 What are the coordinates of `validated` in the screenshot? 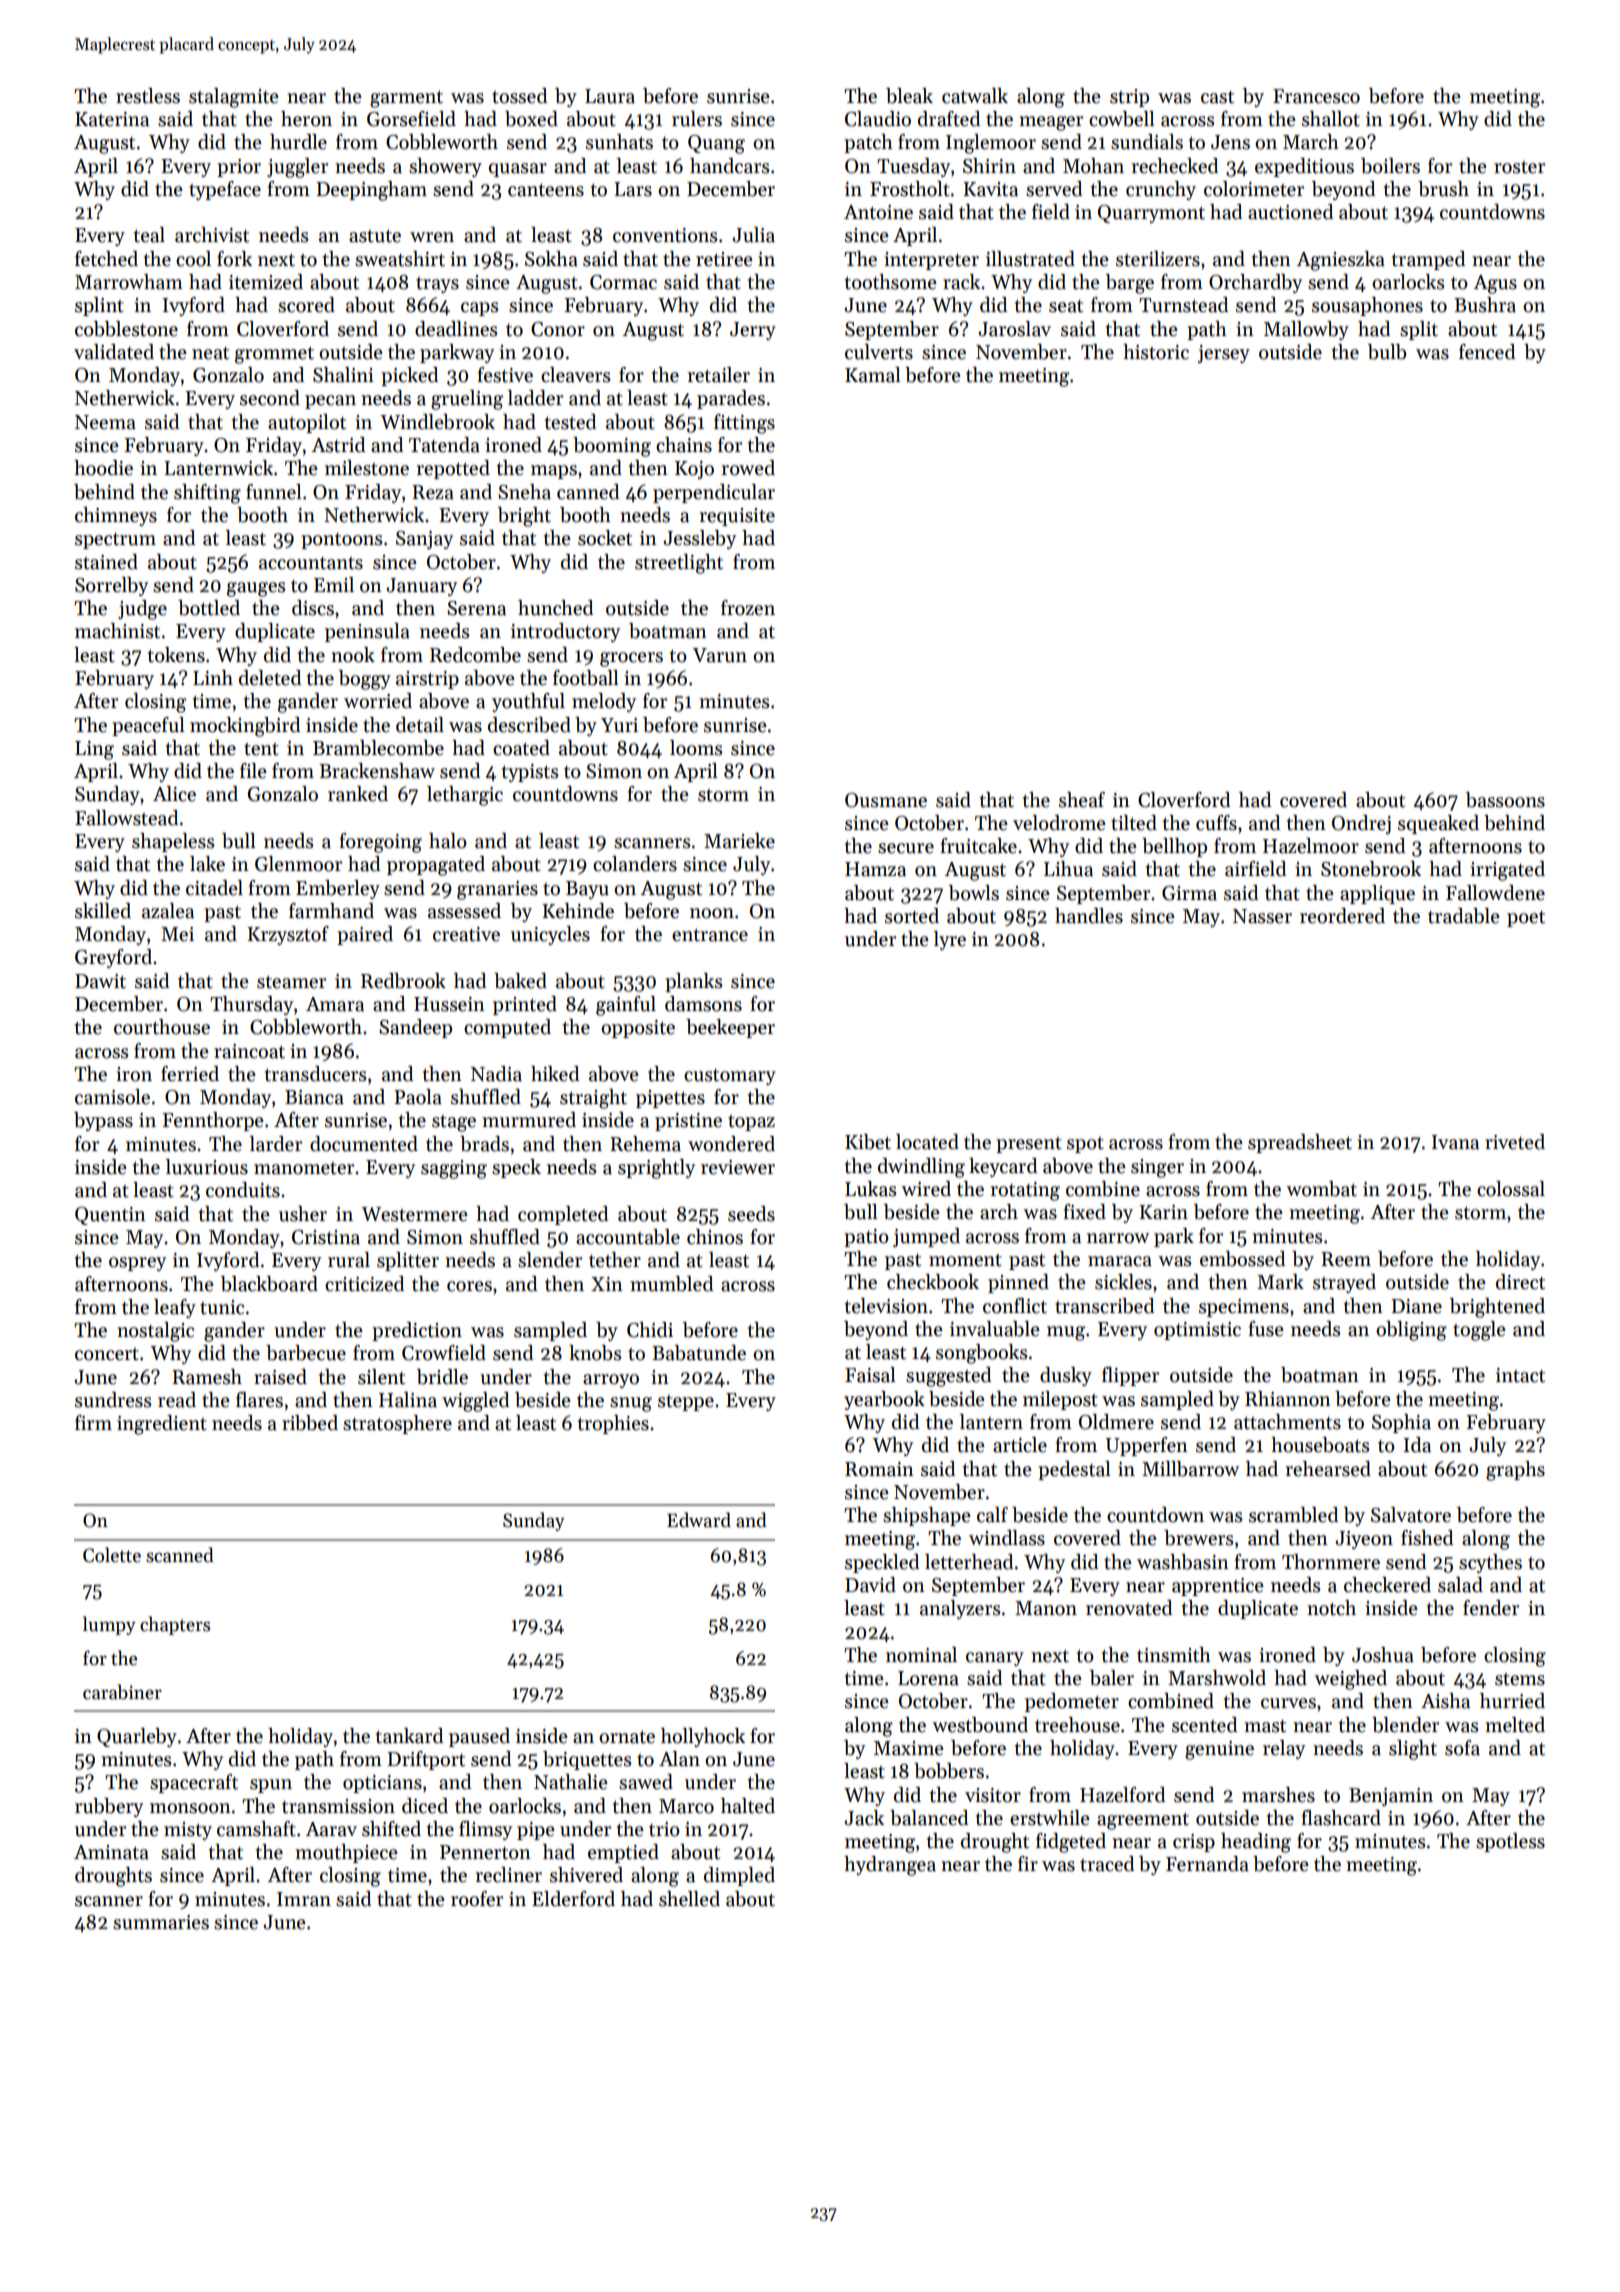 It's located at (114, 352).
